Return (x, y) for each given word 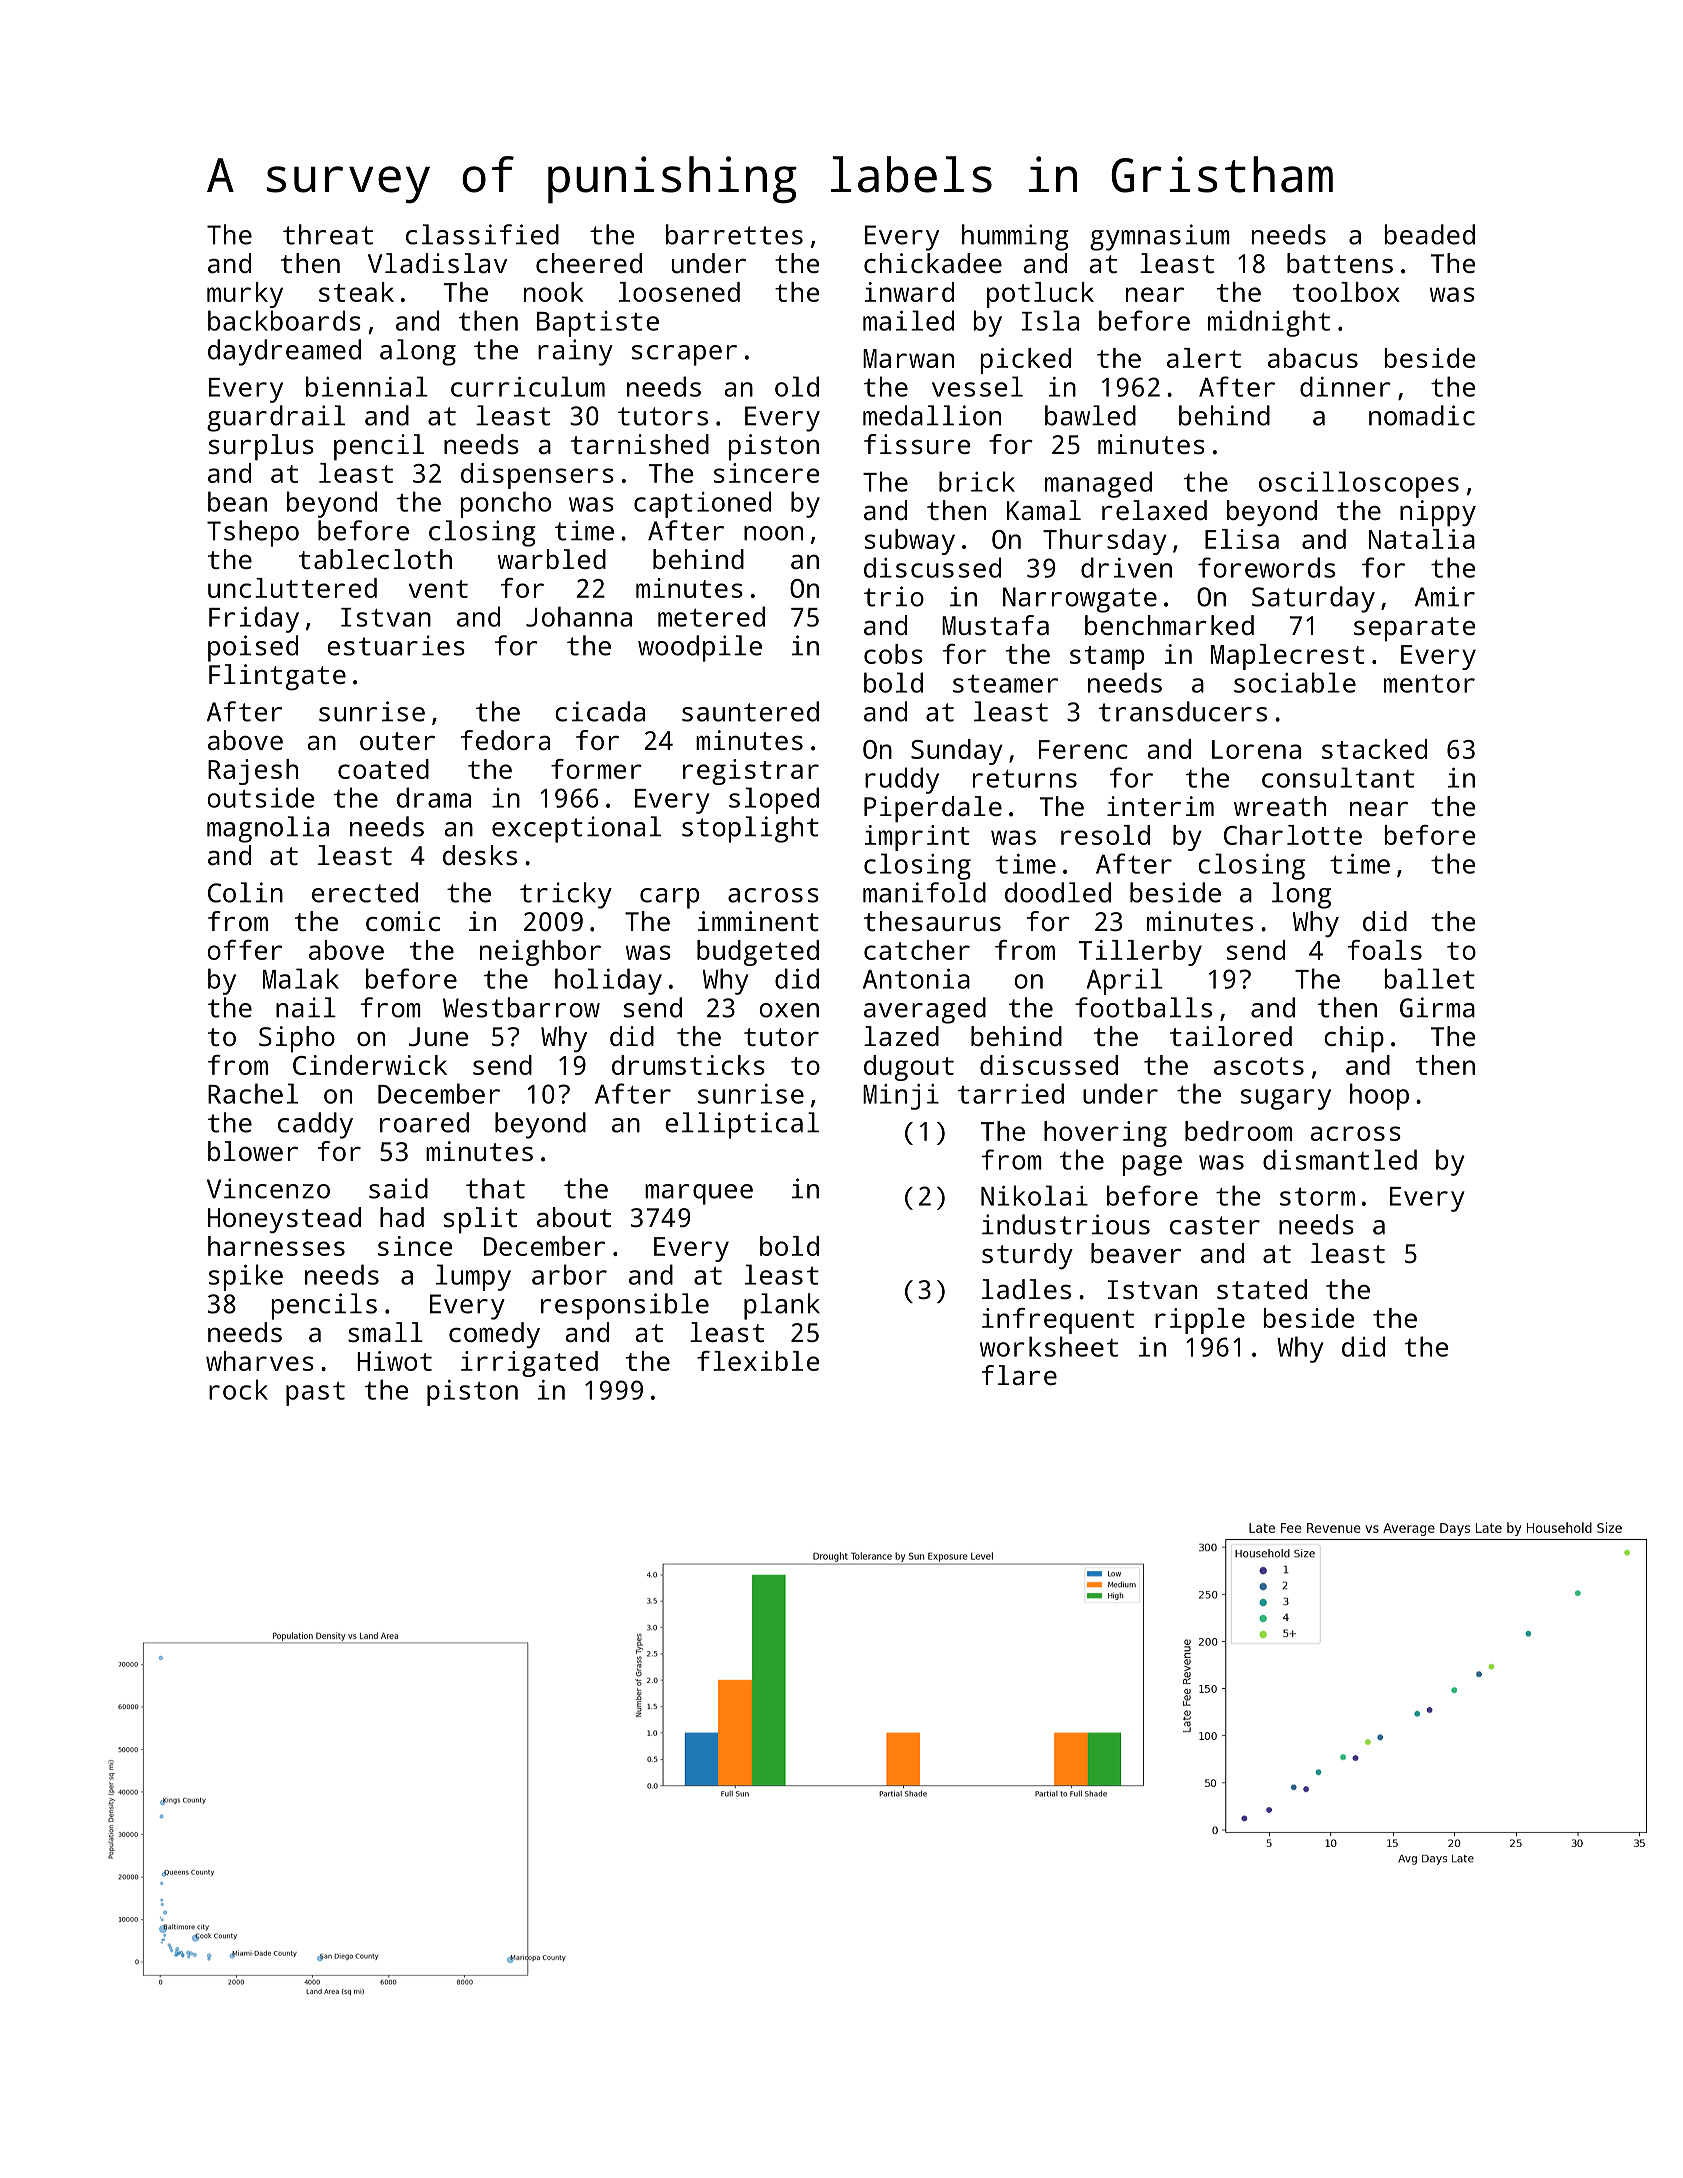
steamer (1005, 684)
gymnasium (1160, 237)
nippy (1438, 513)
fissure (917, 444)
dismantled (1340, 1159)
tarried (1011, 1093)
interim (1160, 806)
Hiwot (394, 1361)
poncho (506, 504)
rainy (575, 352)
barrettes (734, 234)
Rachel (253, 1093)
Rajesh (253, 772)
